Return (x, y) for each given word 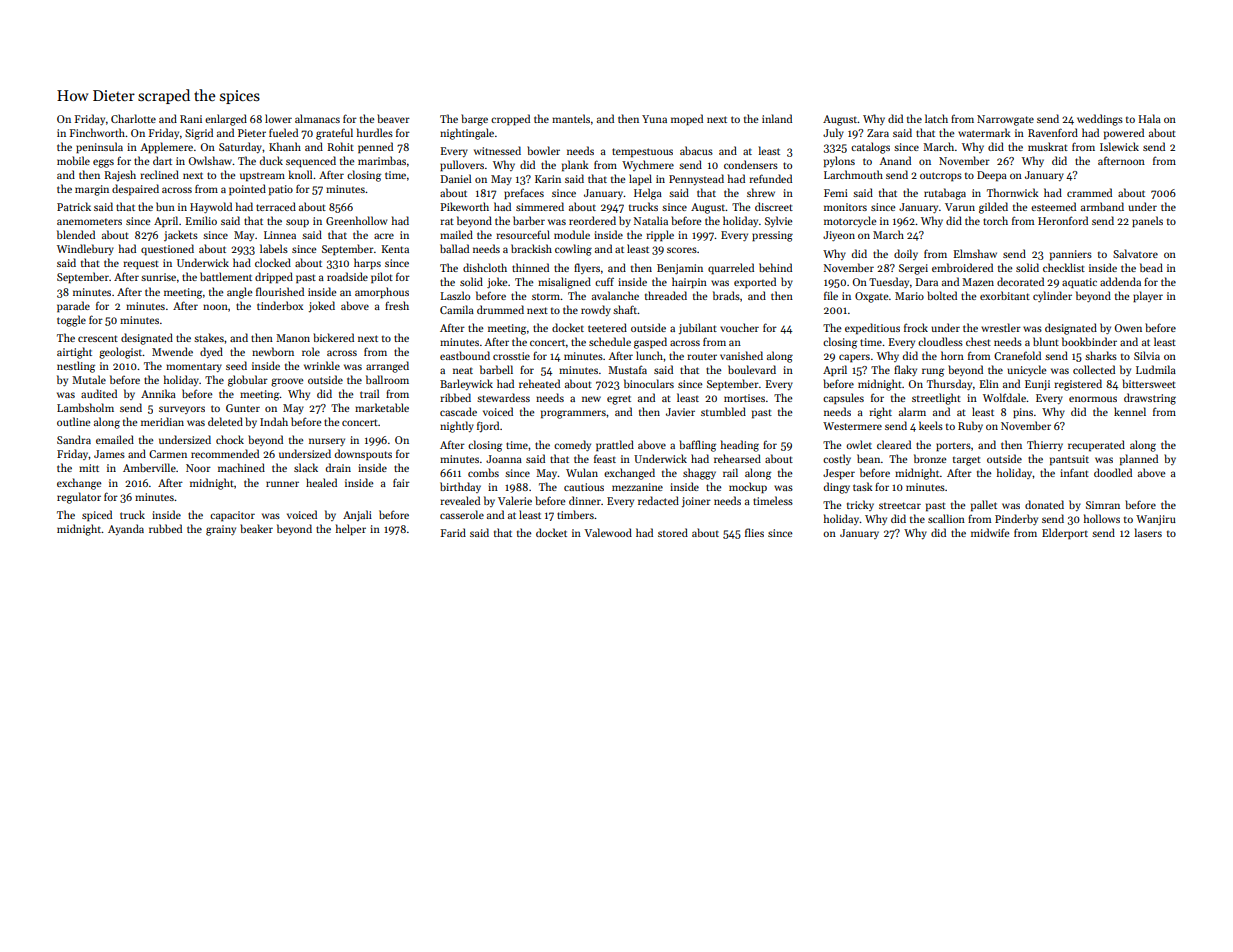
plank (575, 165)
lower (278, 118)
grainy (221, 530)
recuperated (1096, 445)
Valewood (608, 532)
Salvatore (1135, 253)
